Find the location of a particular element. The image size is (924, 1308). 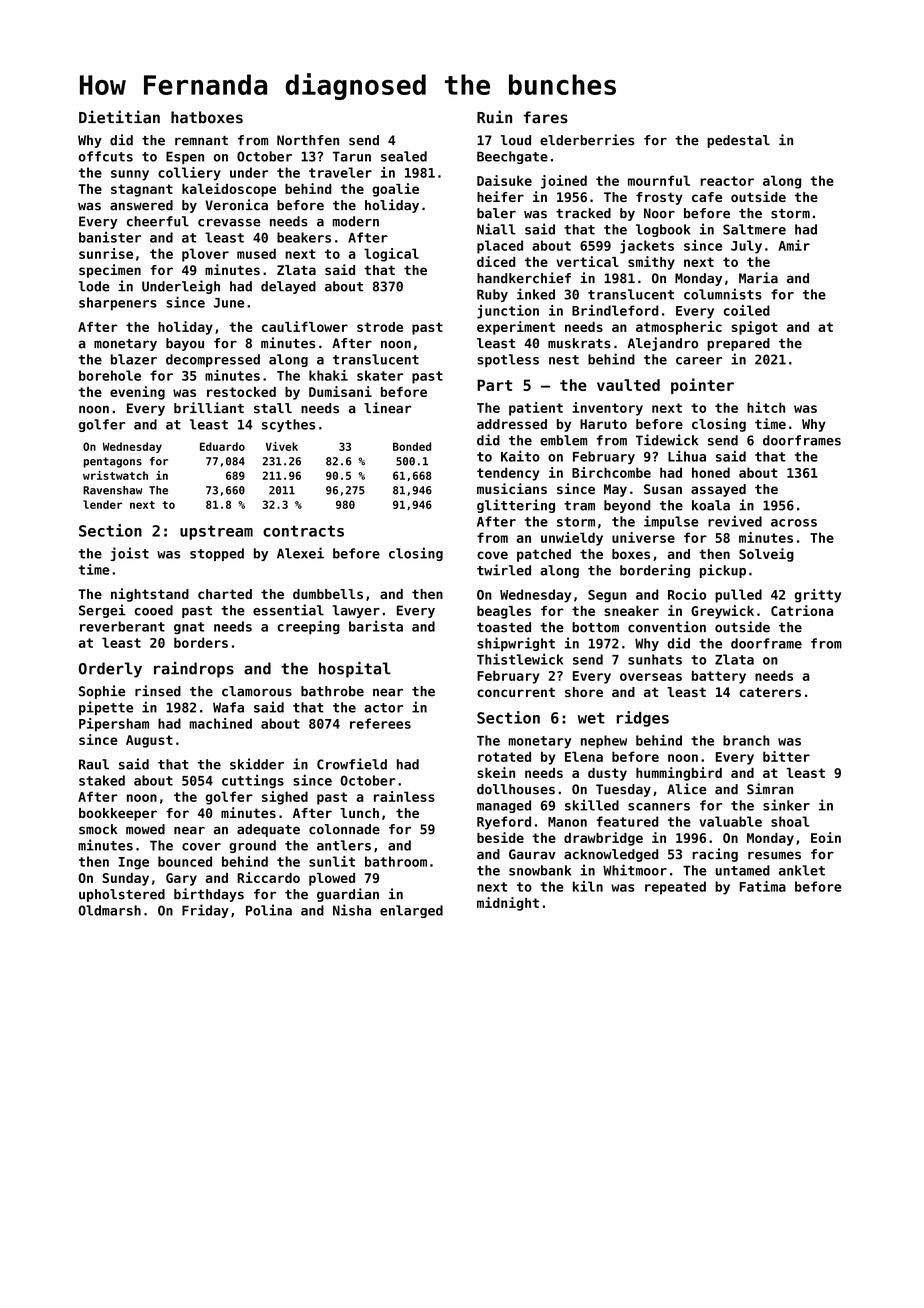

fares is located at coordinates (545, 117).
